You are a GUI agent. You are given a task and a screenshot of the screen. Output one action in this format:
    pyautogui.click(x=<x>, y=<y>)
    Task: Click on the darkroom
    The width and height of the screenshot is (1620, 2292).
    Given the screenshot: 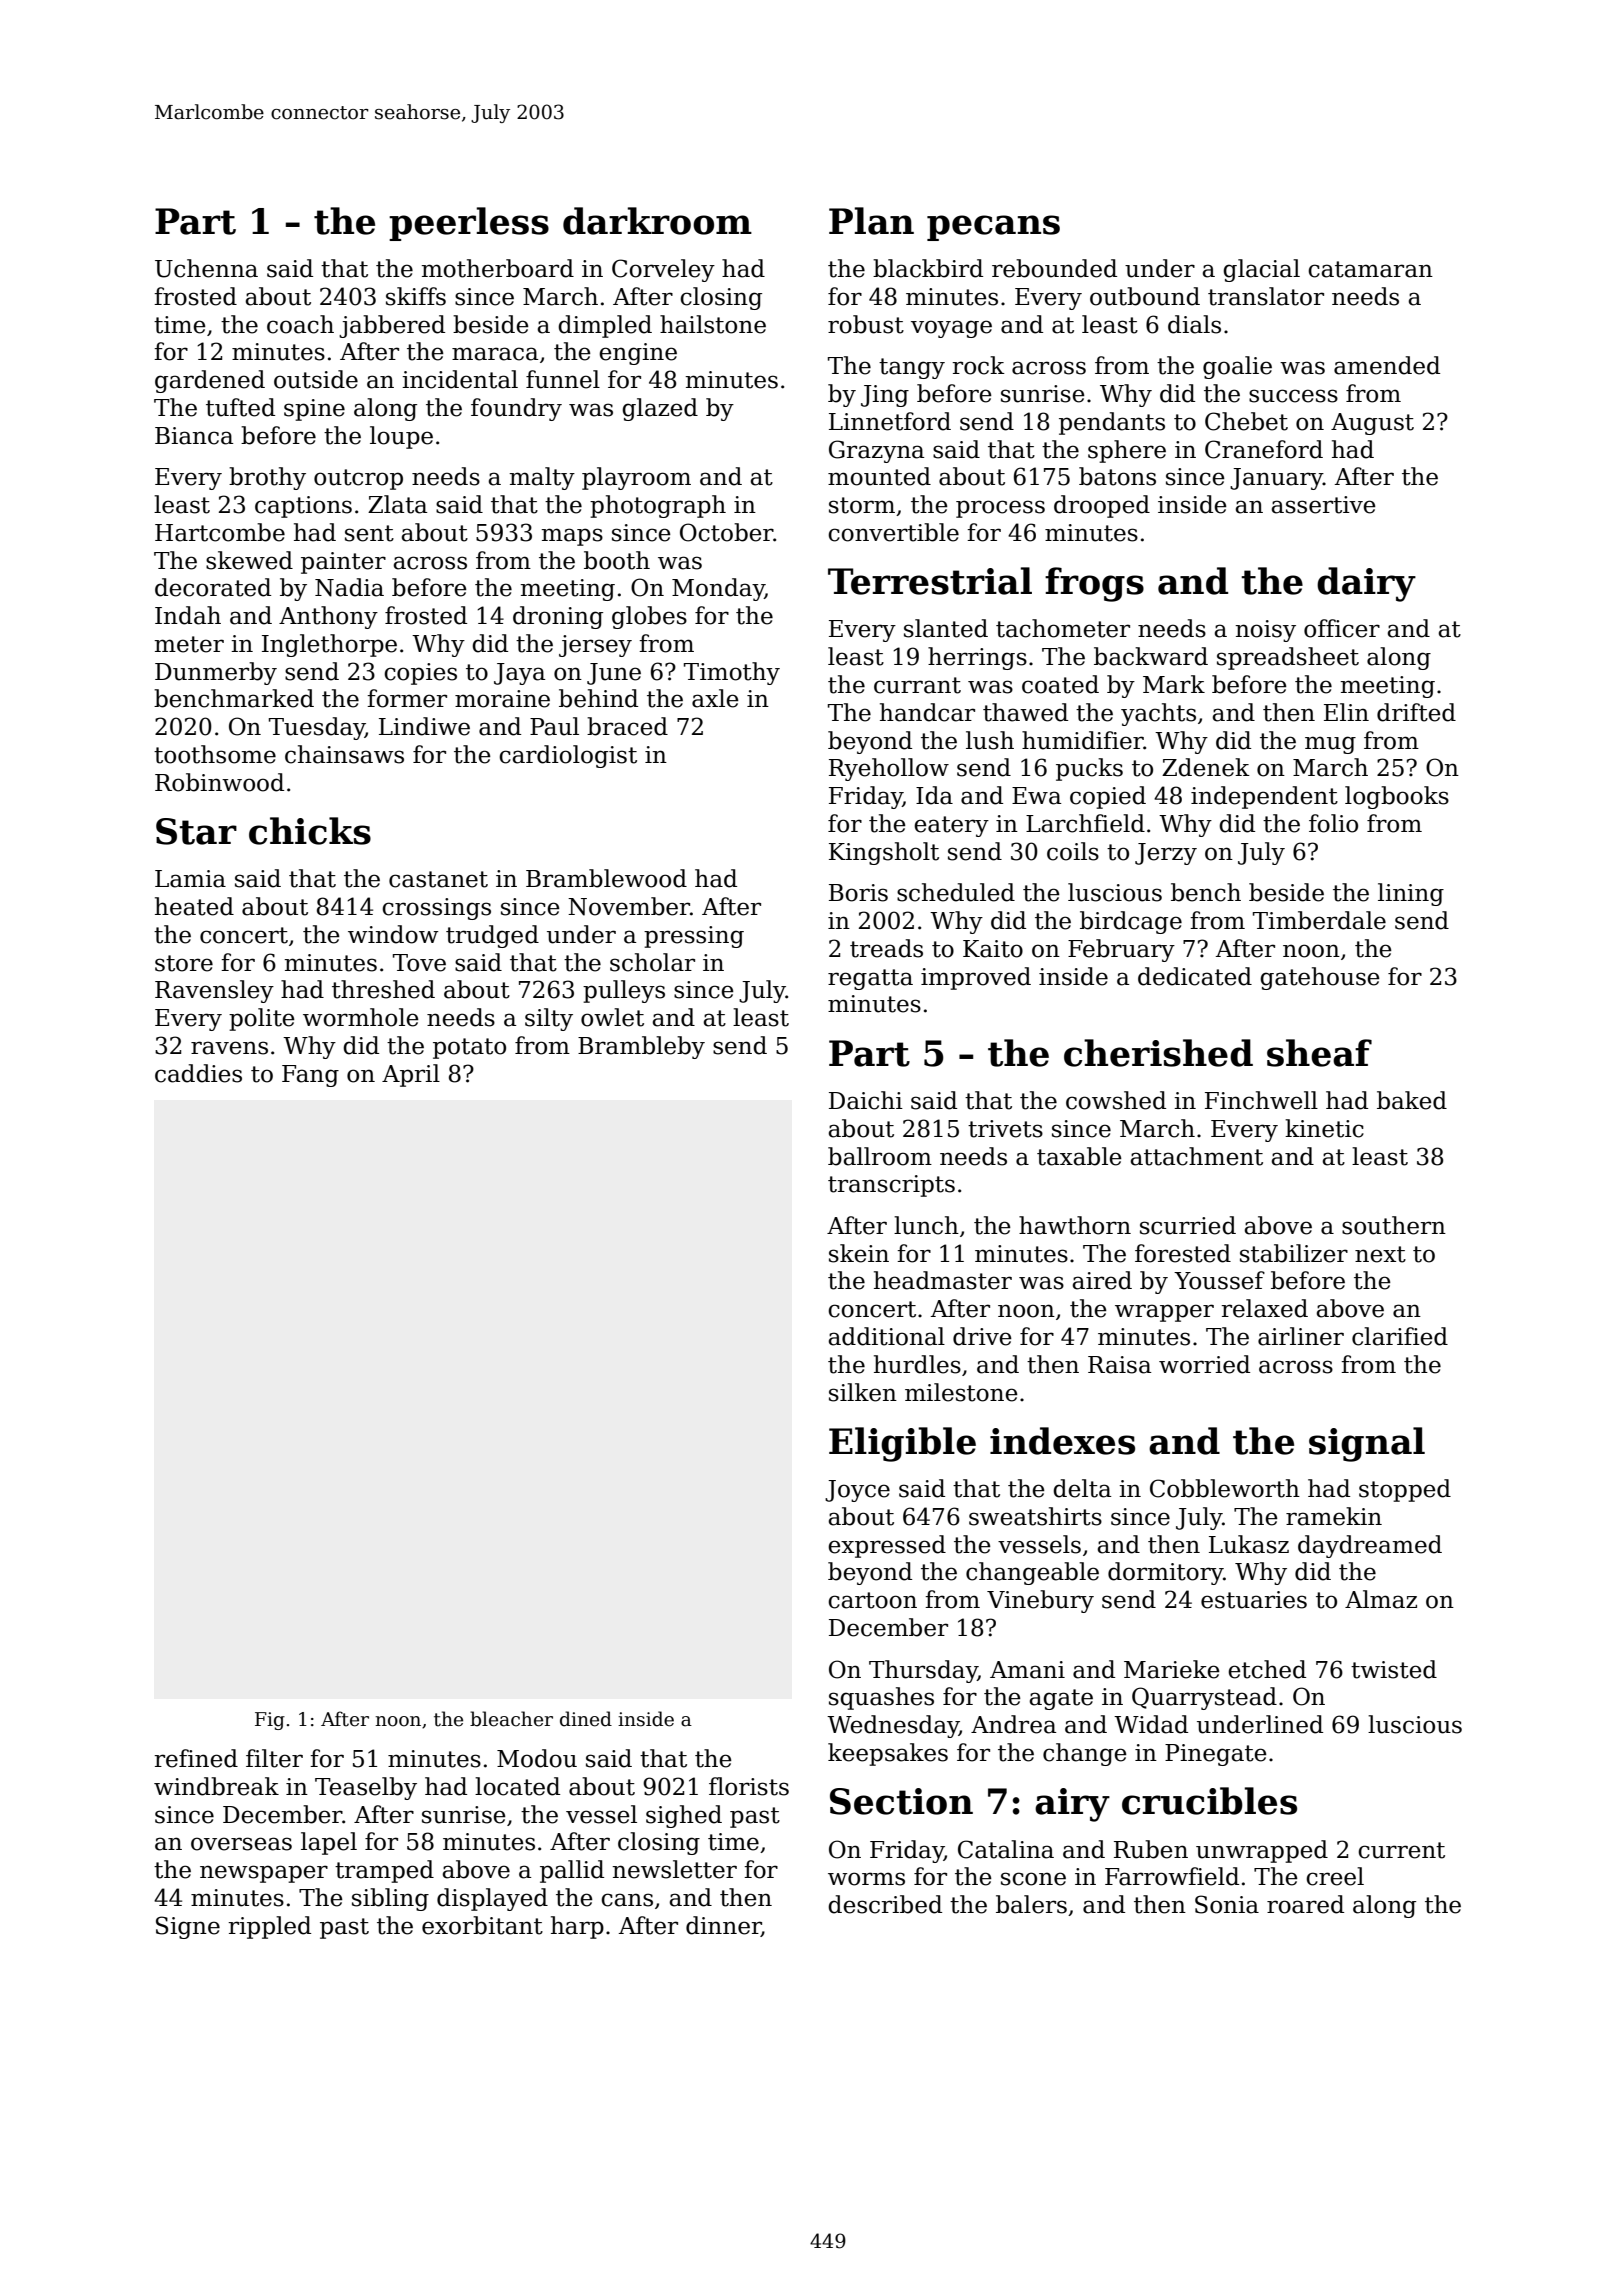 What is the action you would take?
    pyautogui.click(x=657, y=221)
